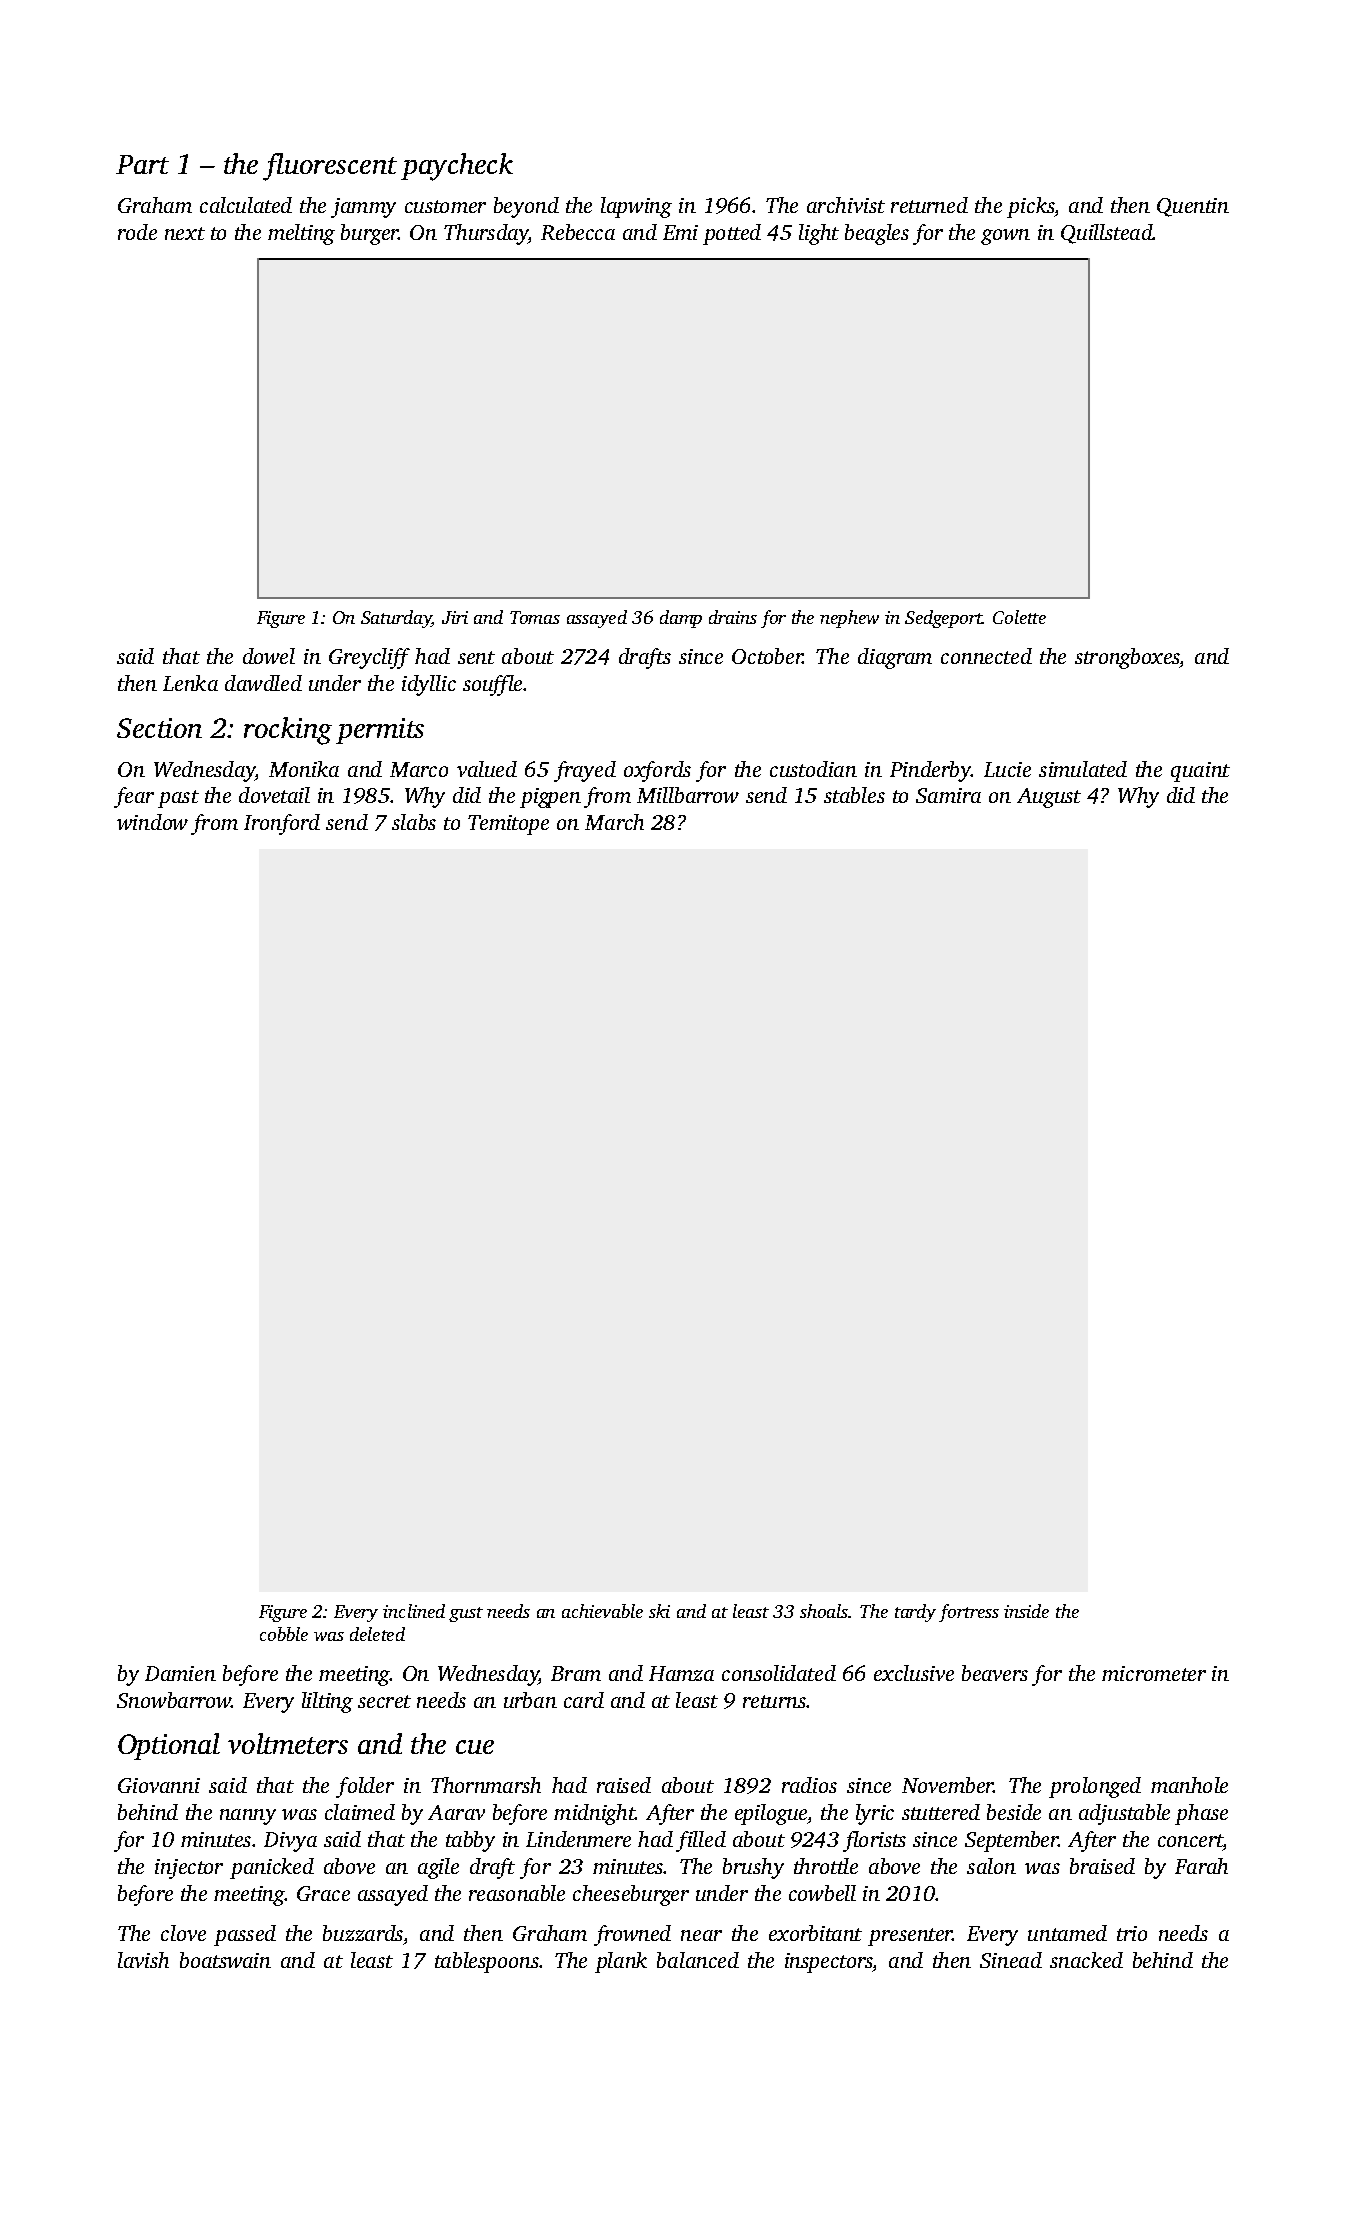  What do you see at coordinates (282, 824) in the screenshot?
I see `Ironford` at bounding box center [282, 824].
